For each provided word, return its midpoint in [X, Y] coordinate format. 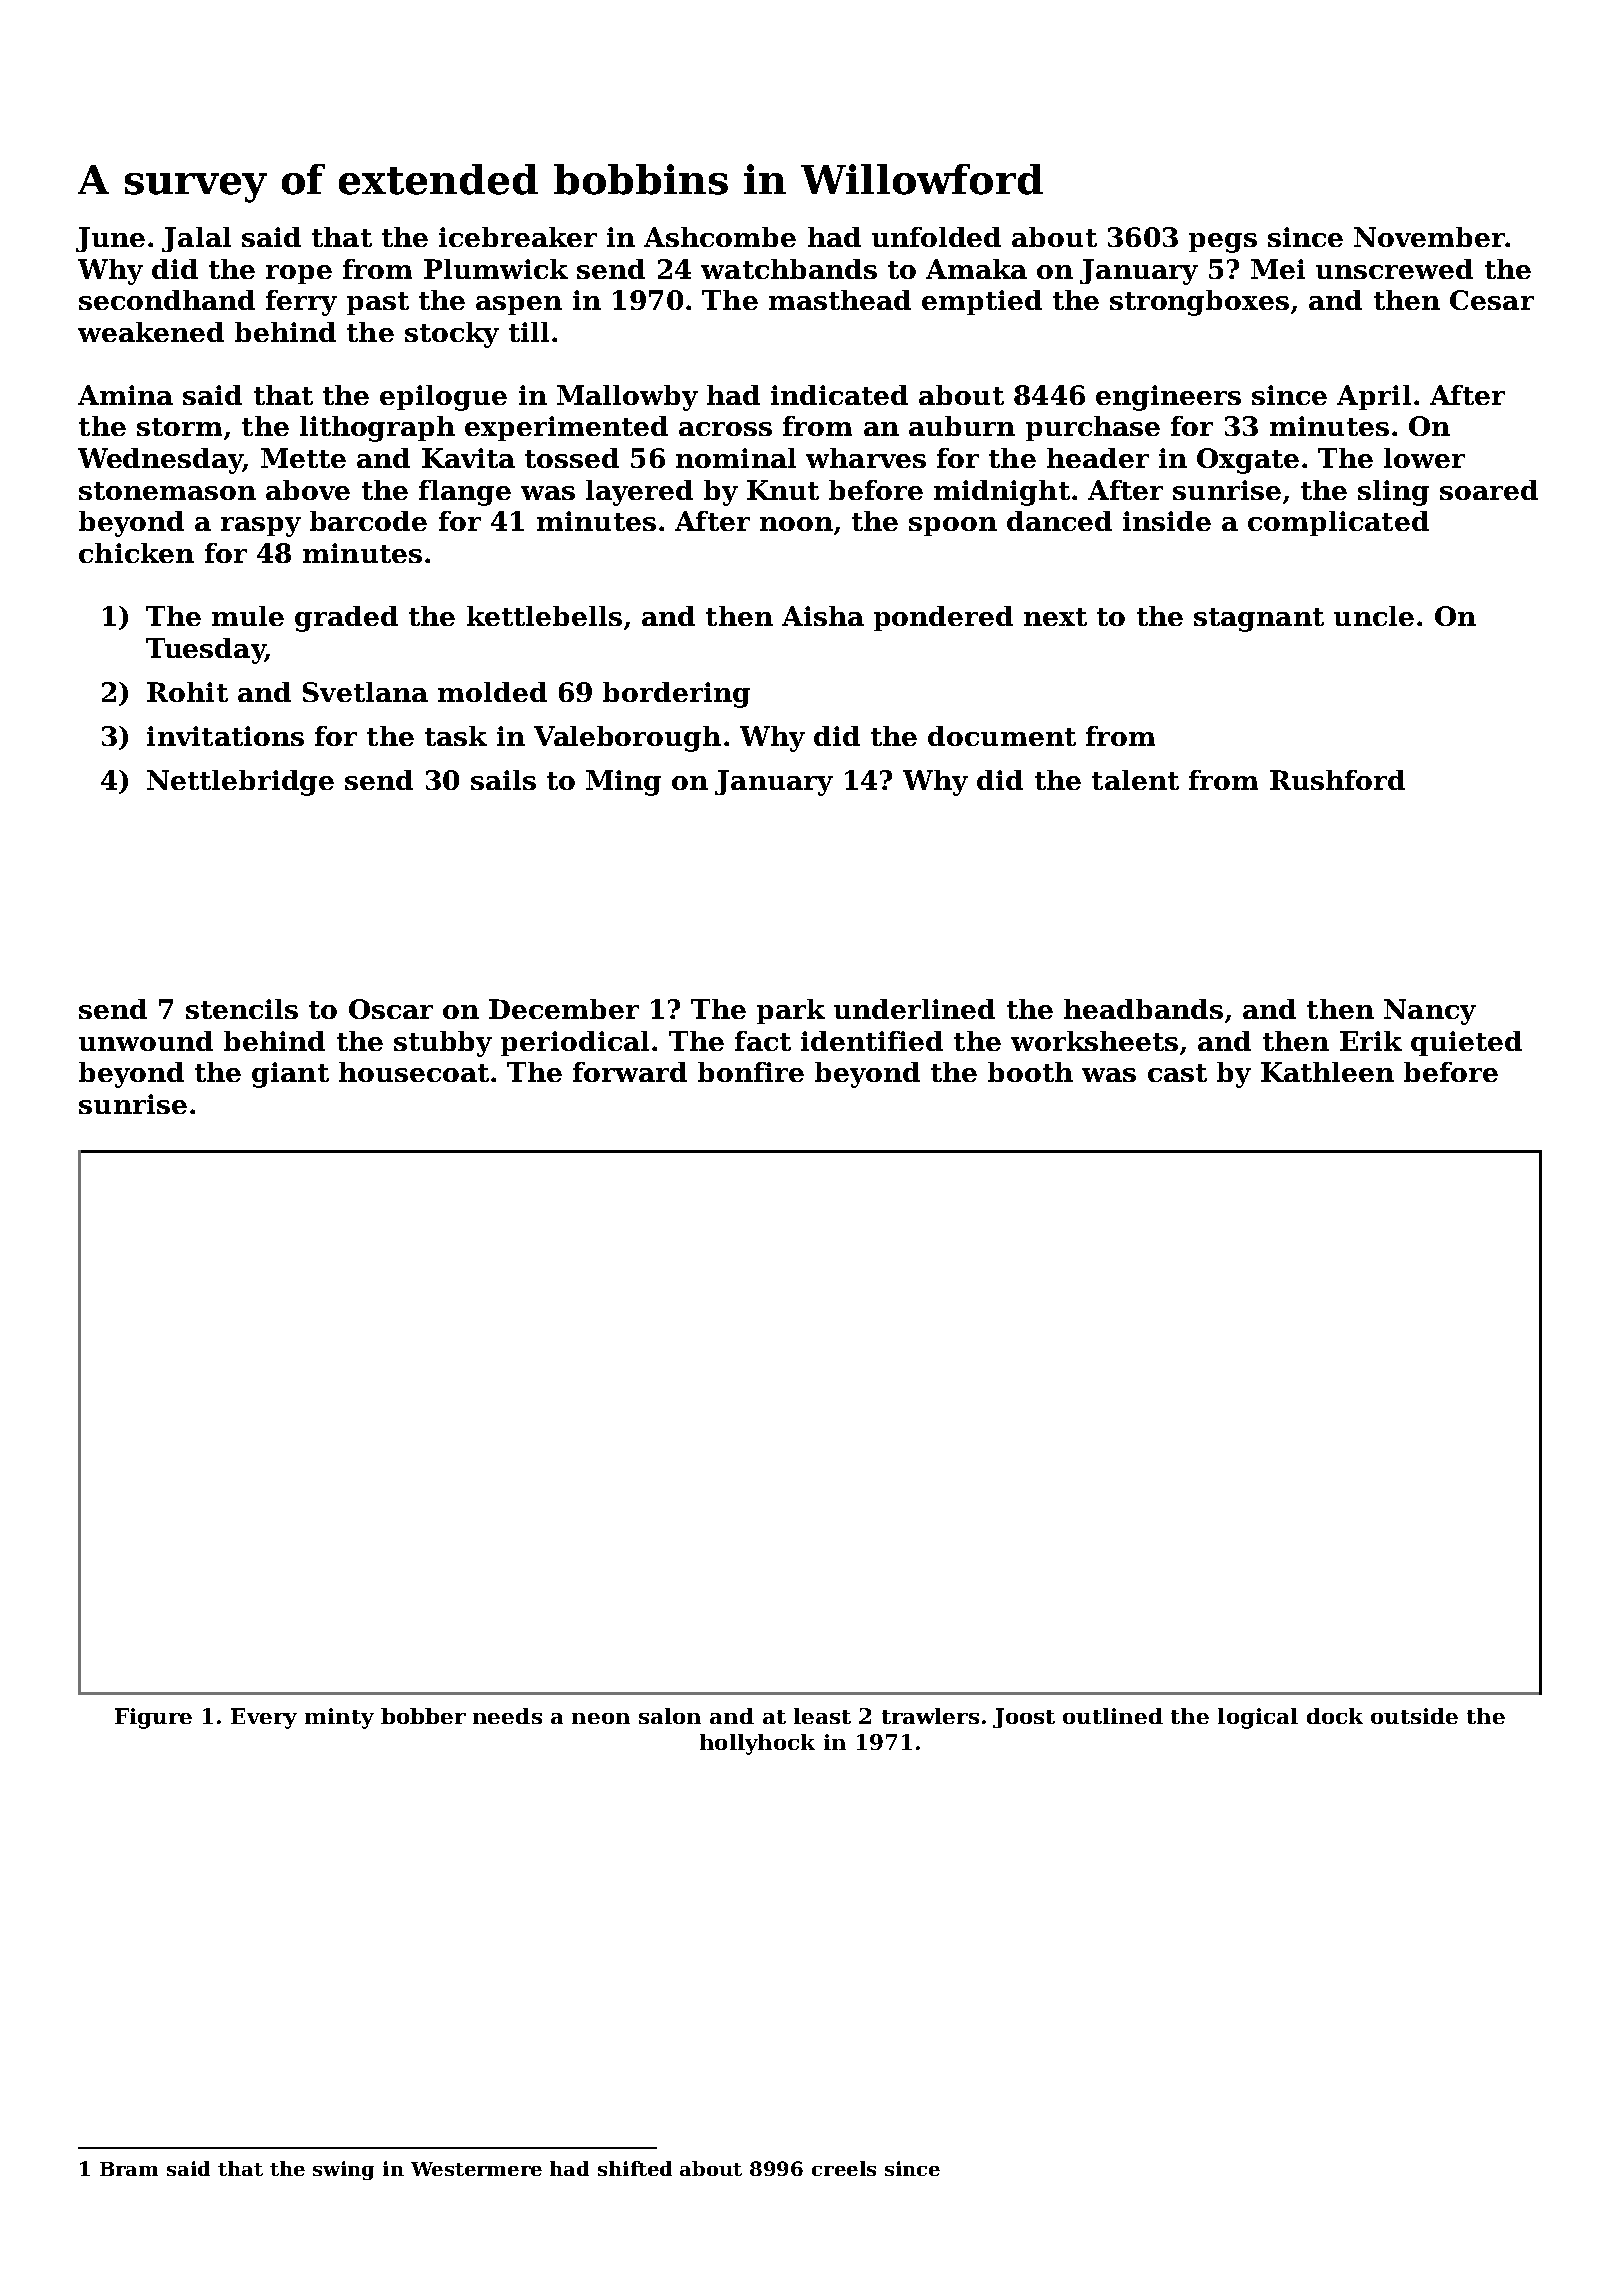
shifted [635, 2168]
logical [1258, 1718]
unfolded [936, 237]
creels [844, 2168]
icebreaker [518, 237]
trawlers [930, 1716]
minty [339, 1718]
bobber [423, 1716]
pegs [1223, 243]
